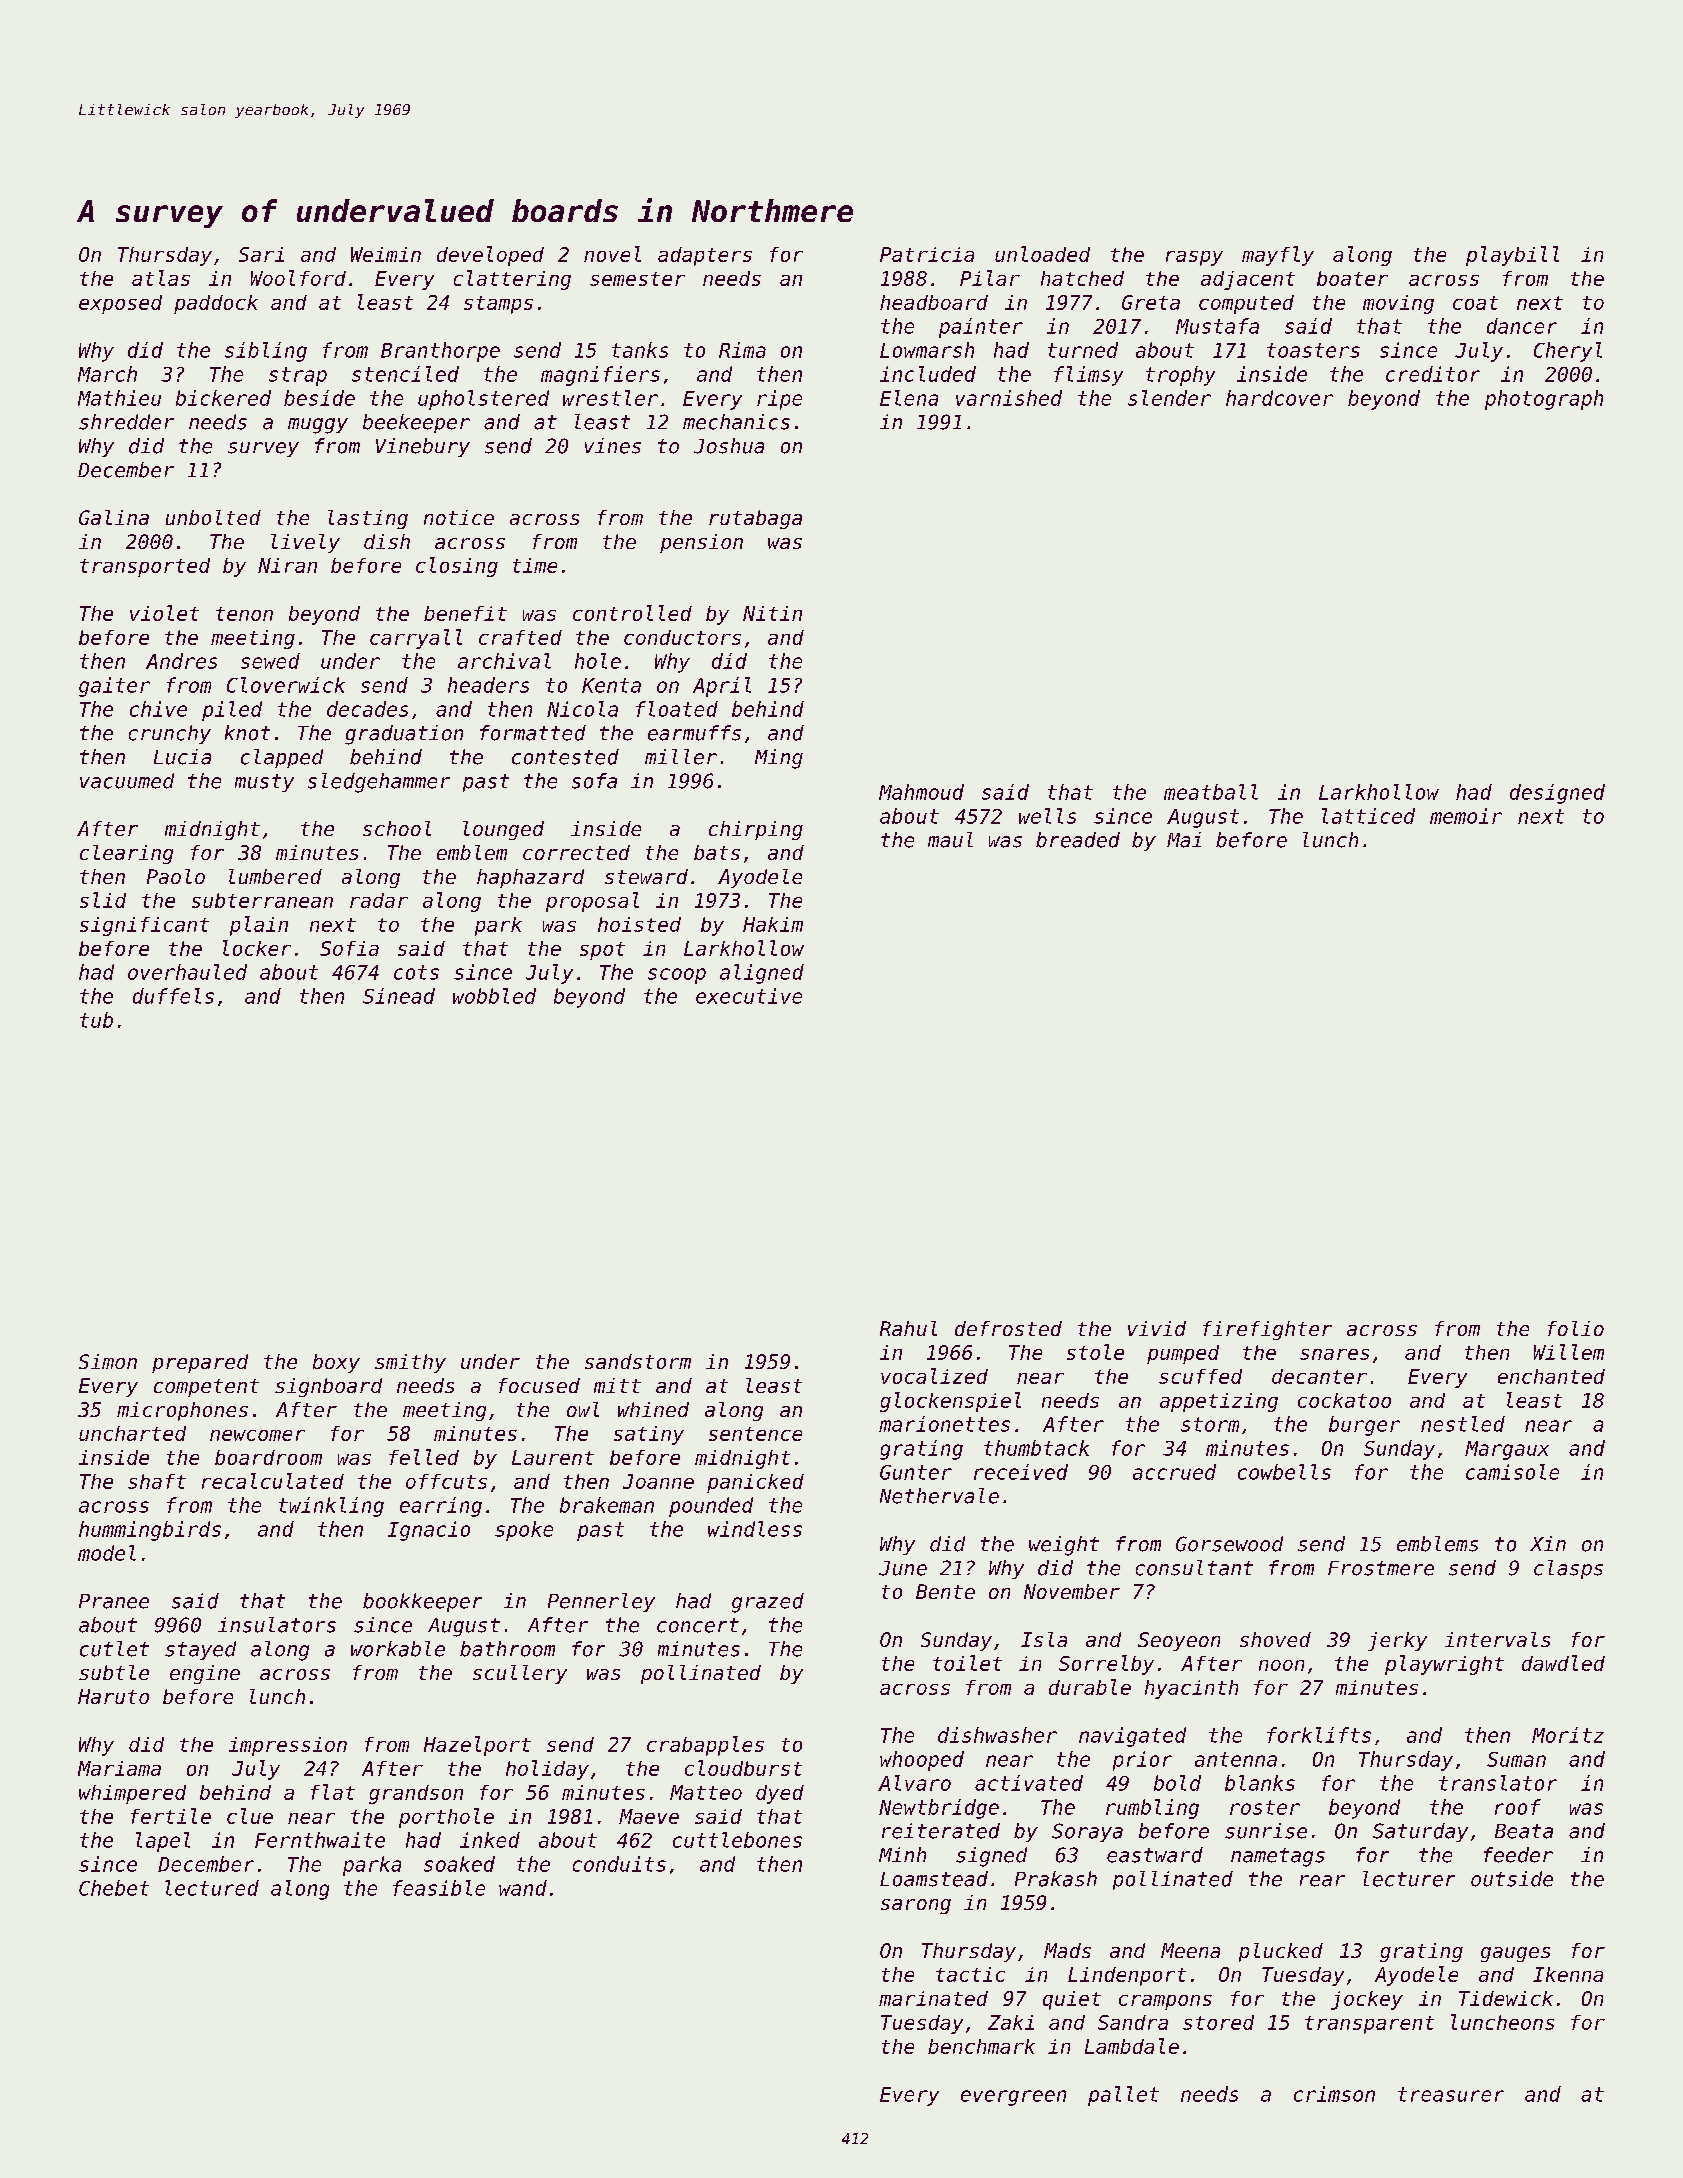 This screenshot has height=2178, width=1683. Describe the element at coordinates (108, 1361) in the screenshot. I see `Simon` at that location.
